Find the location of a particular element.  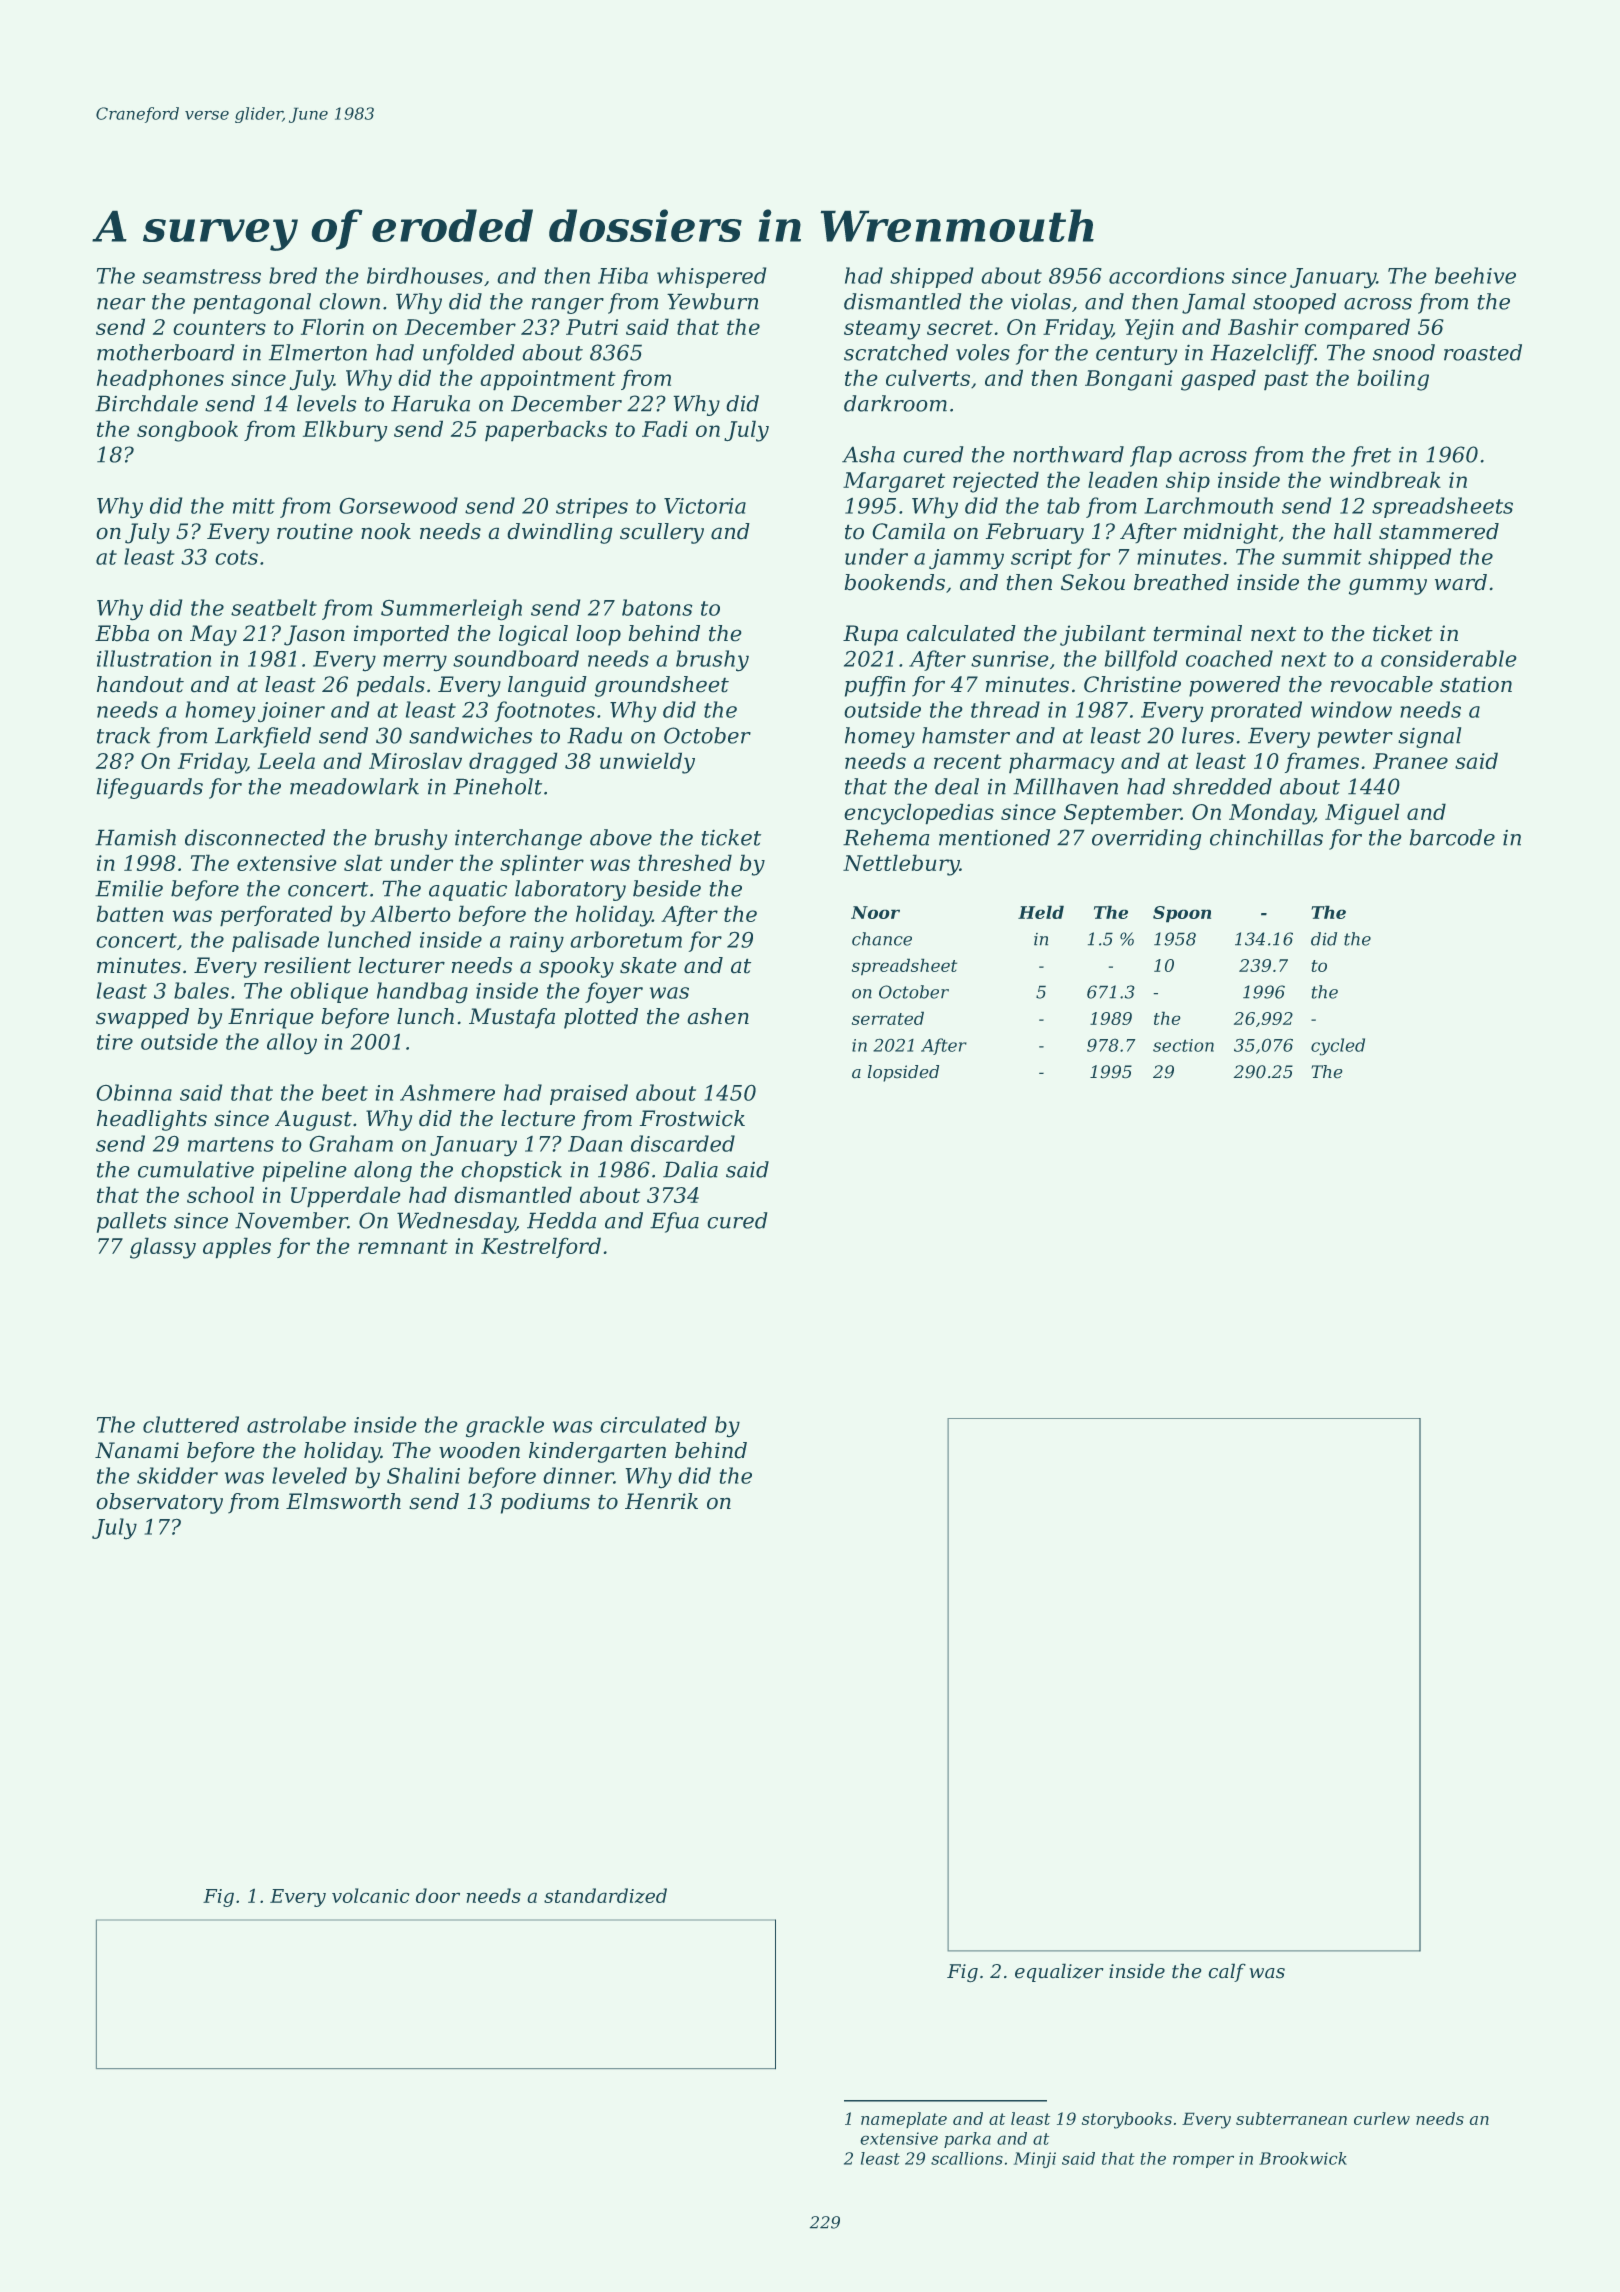

stammered is located at coordinates (1439, 531).
